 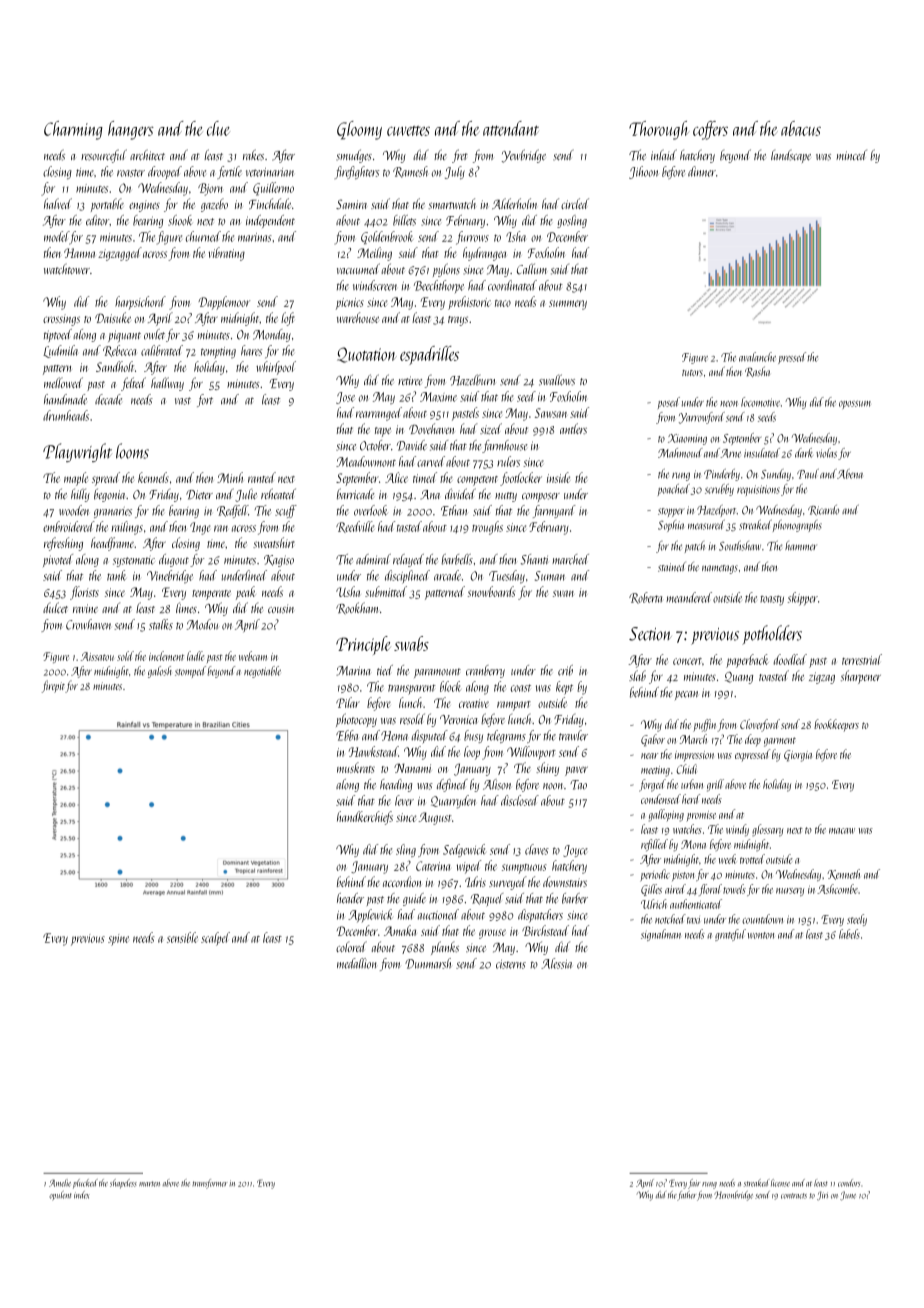 What do you see at coordinates (347, 735) in the document?
I see `Ebba` at bounding box center [347, 735].
